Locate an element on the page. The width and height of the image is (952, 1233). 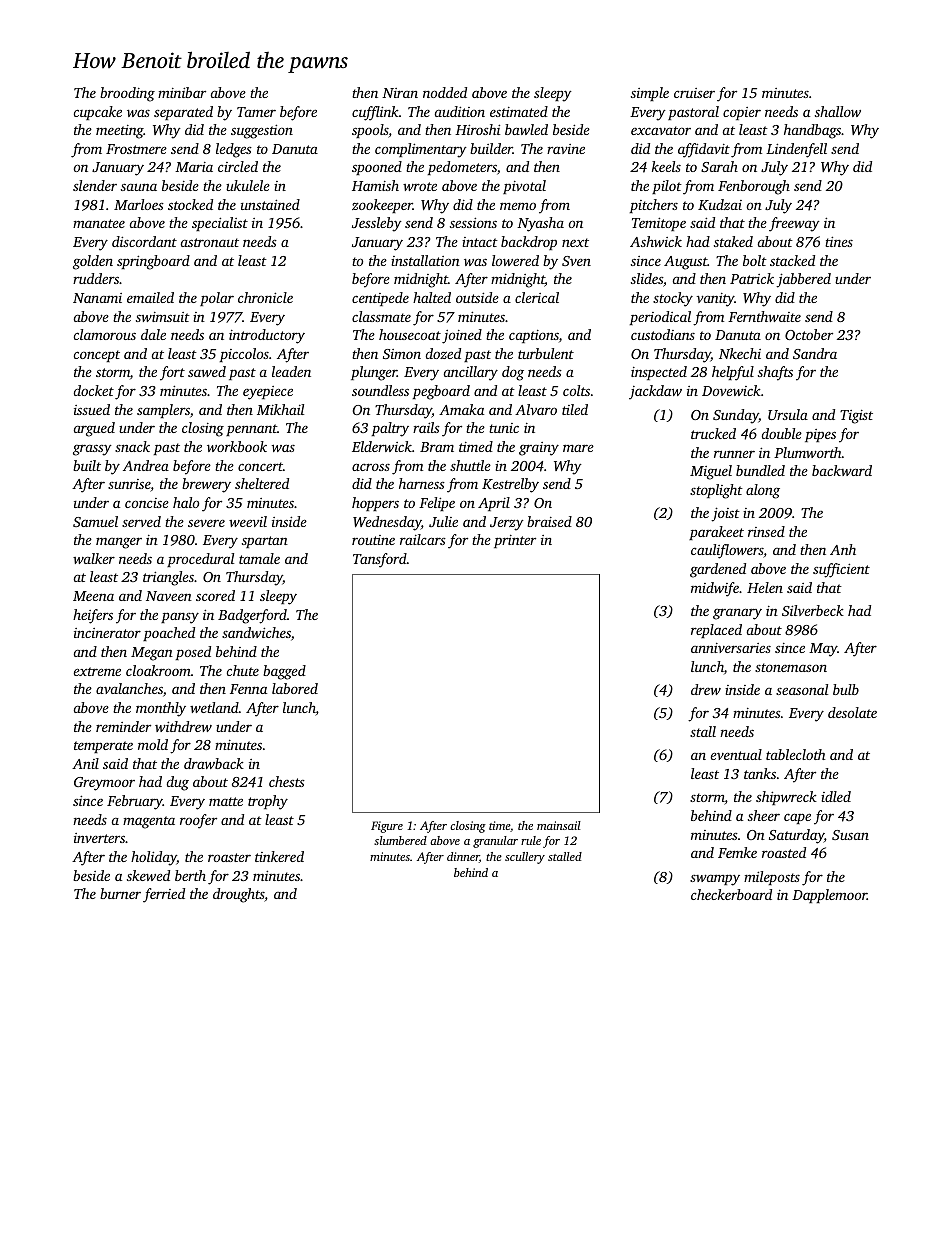
labored is located at coordinates (295, 688).
